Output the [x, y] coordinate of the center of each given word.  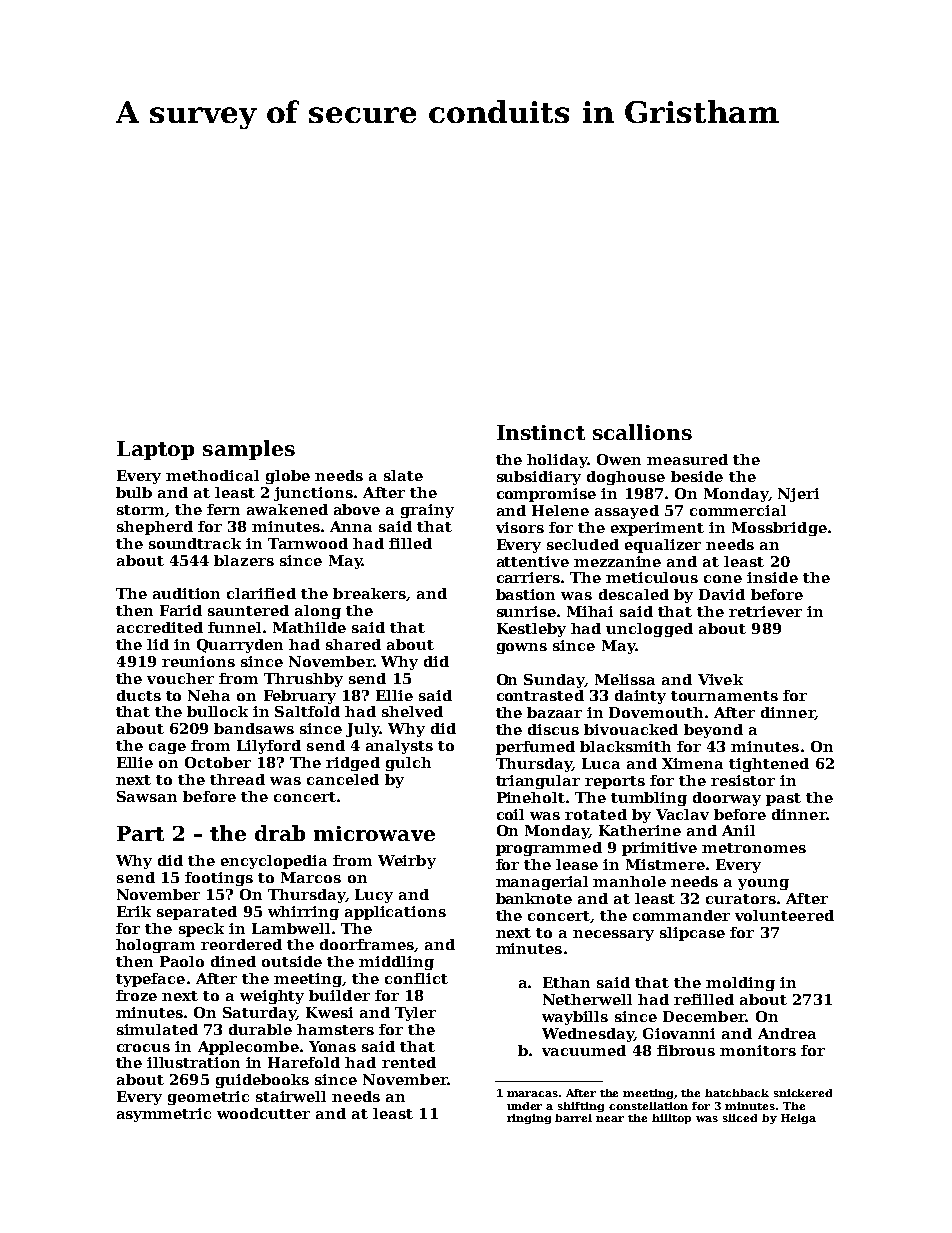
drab [280, 833]
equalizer [663, 546]
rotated [596, 814]
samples [249, 450]
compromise [546, 495]
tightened [769, 765]
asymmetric [164, 1115]
